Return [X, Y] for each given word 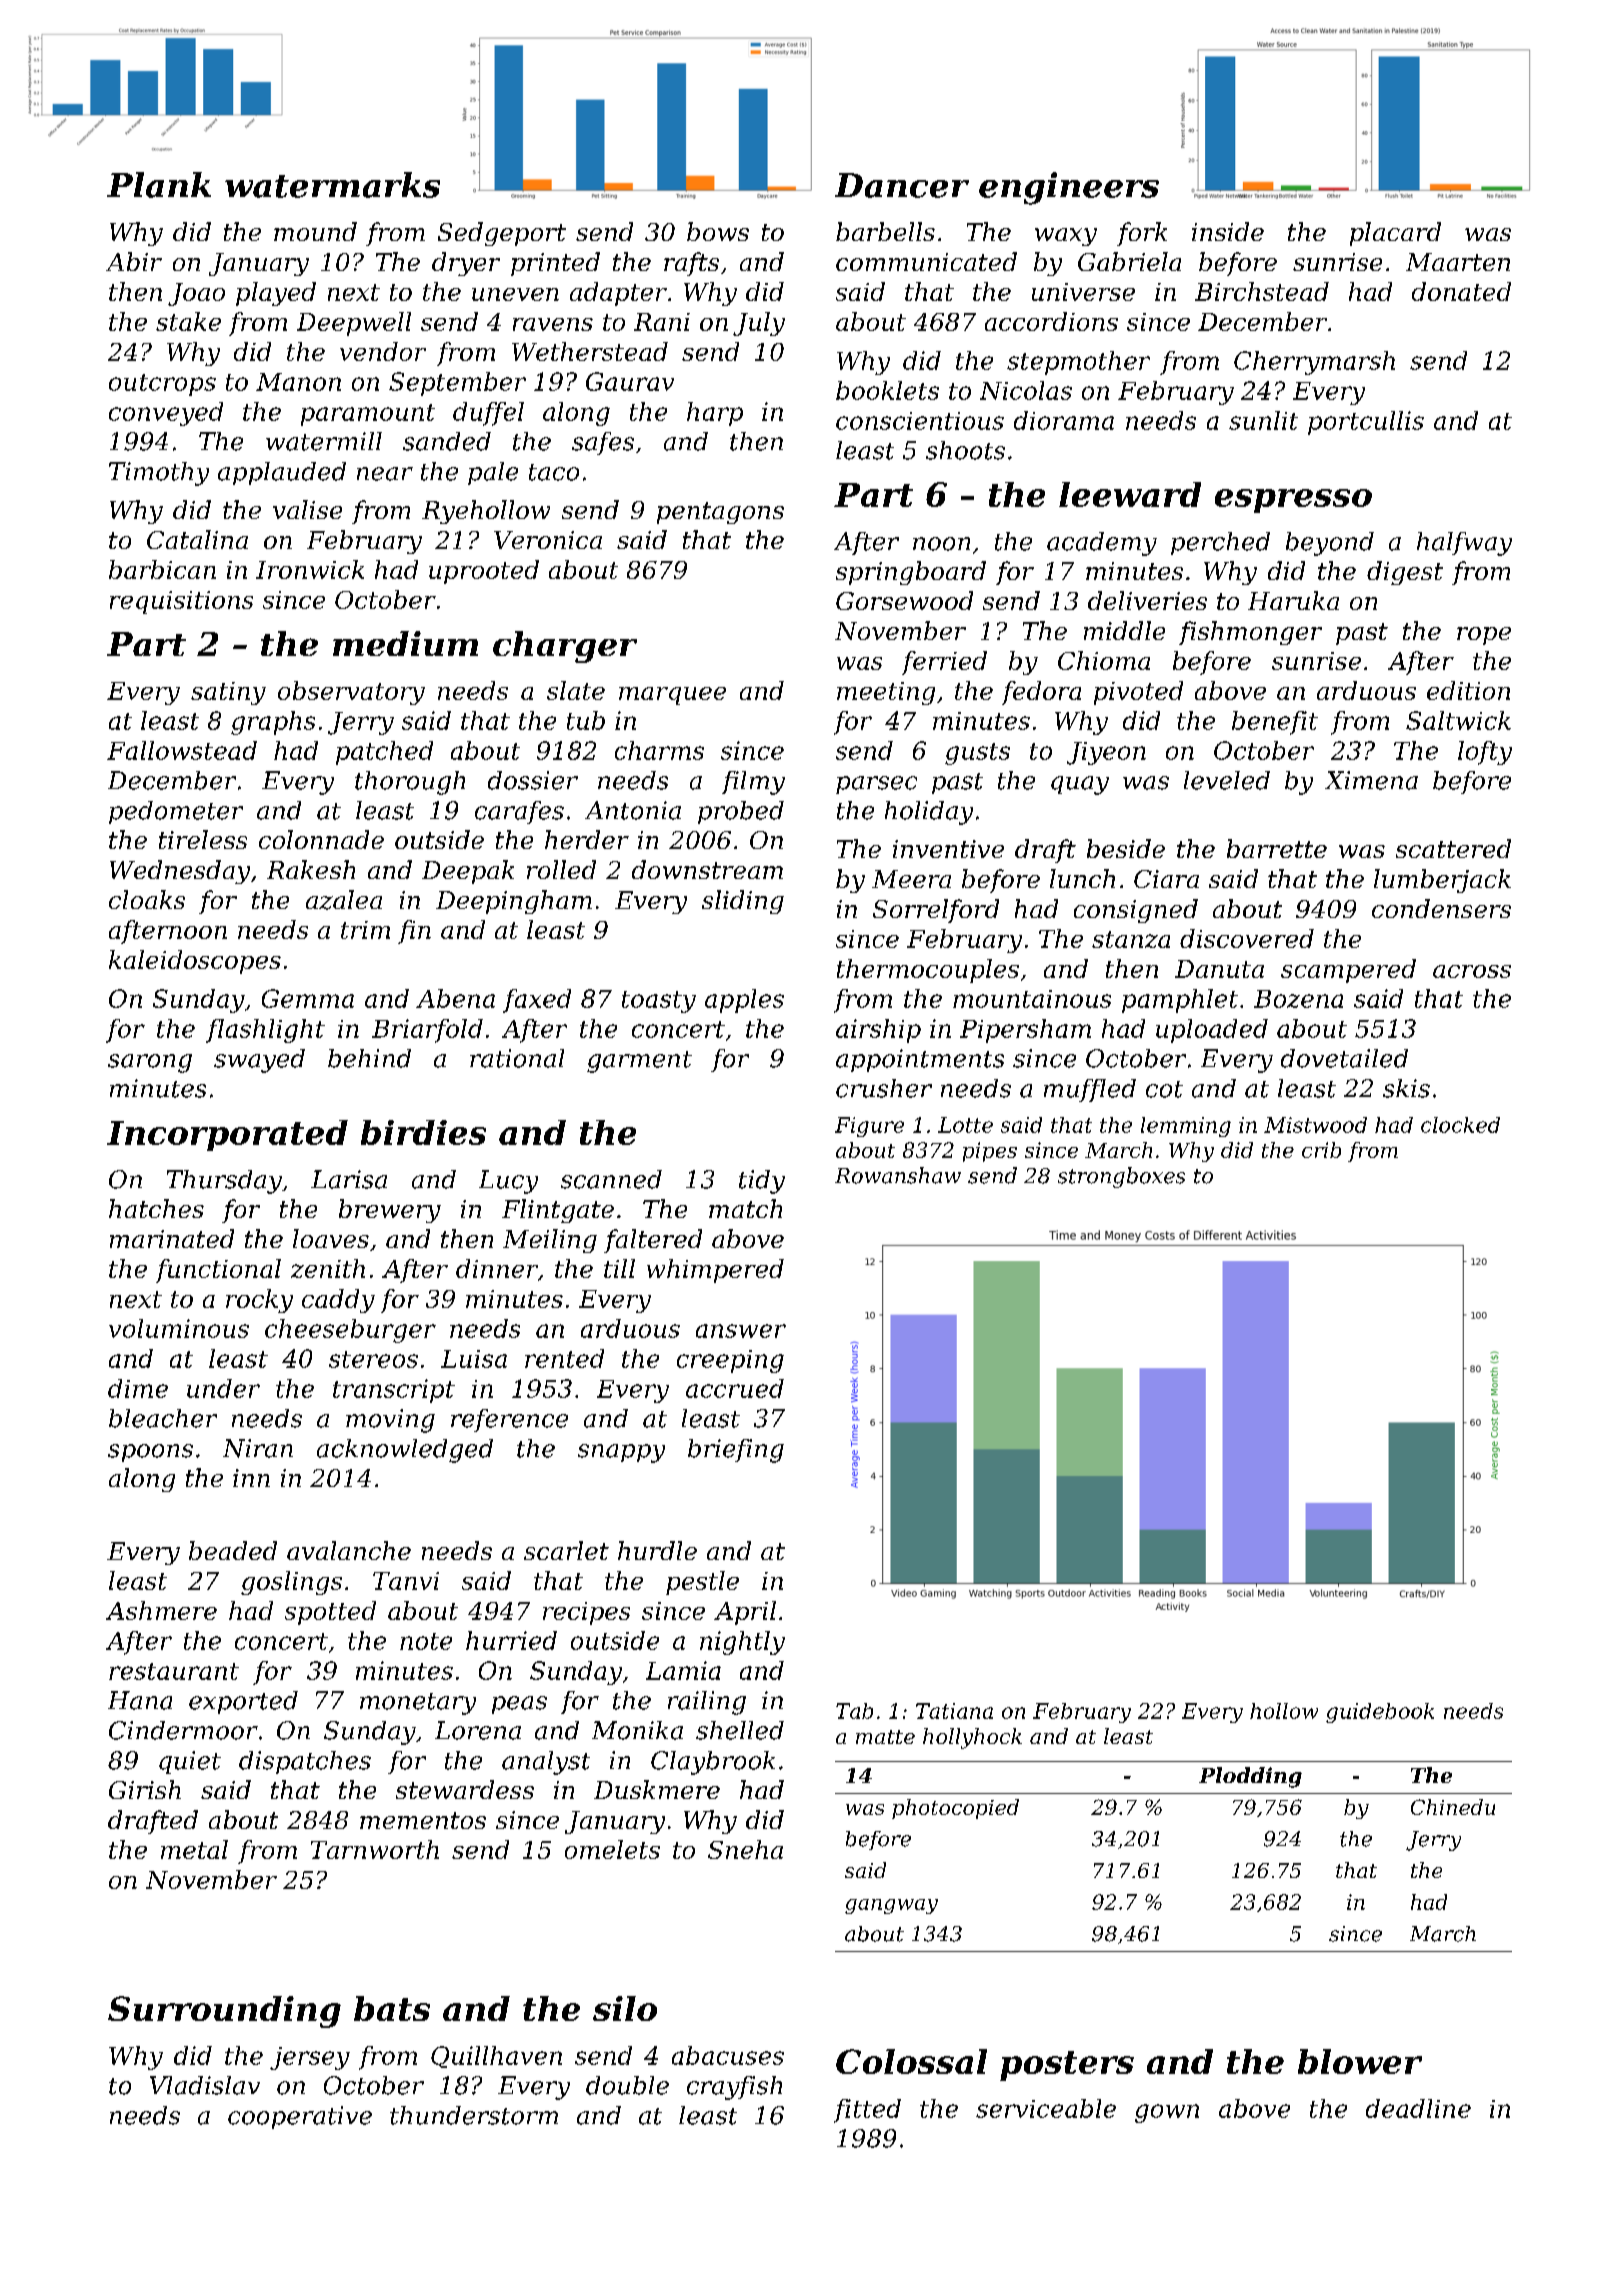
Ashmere [161, 1610]
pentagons [720, 513]
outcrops [162, 385]
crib [1321, 1150]
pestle [702, 1583]
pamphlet [1180, 1001]
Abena [455, 998]
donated [1461, 291]
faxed [537, 1001]
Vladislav [205, 2085]
